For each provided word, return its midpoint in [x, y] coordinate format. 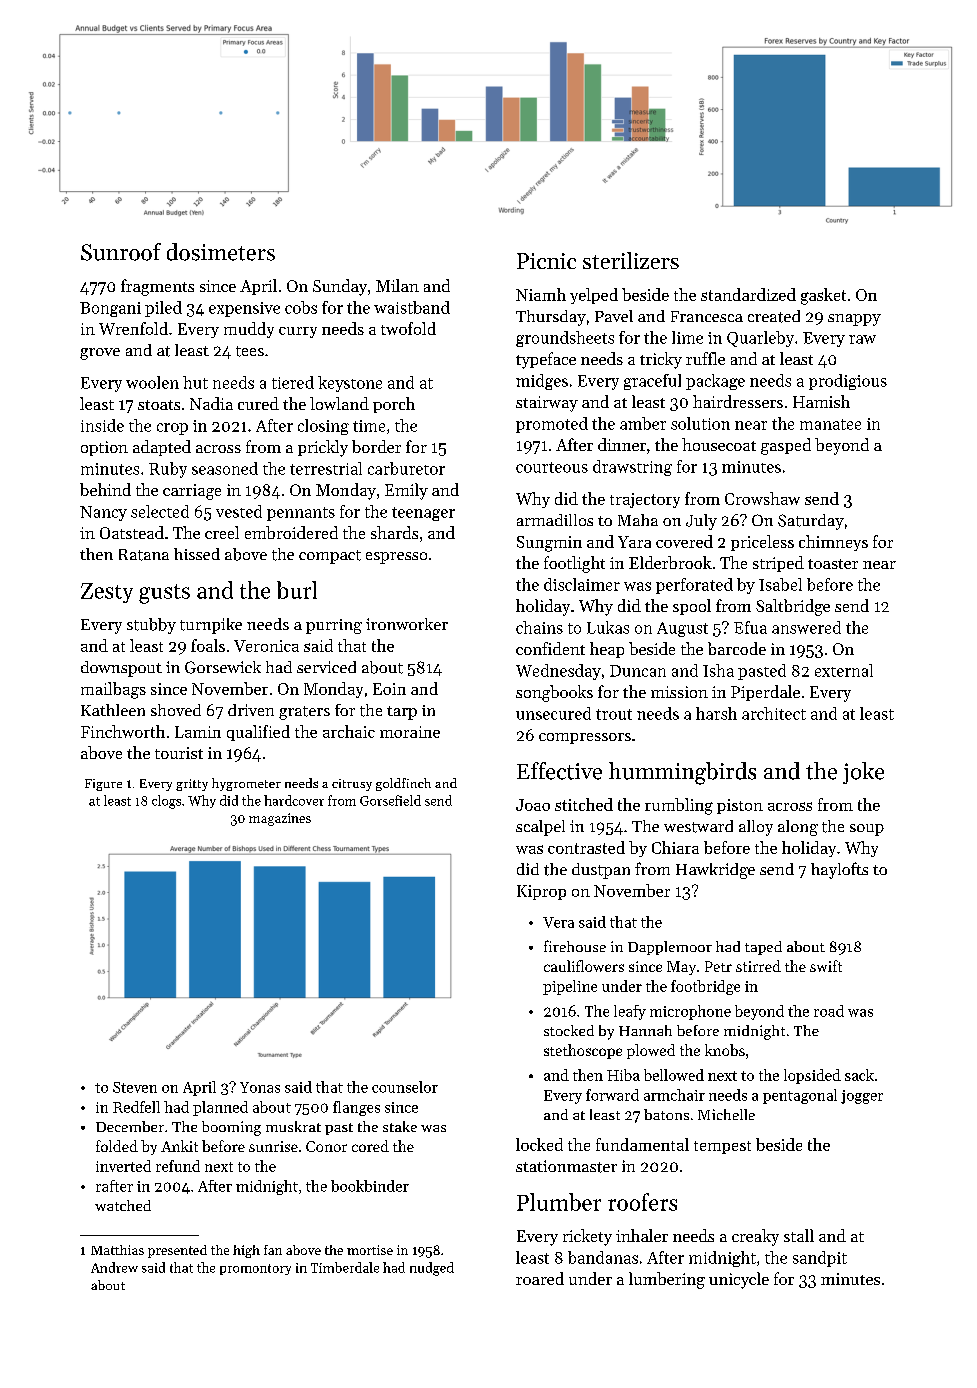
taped [763, 948]
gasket [823, 296]
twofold [408, 328]
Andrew [114, 1267]
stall [799, 1235]
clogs [166, 802]
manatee [830, 424]
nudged [432, 1269]
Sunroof [121, 252]
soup [867, 830]
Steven [135, 1087]
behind [105, 489]
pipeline [570, 987]
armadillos [555, 520]
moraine [410, 732]
